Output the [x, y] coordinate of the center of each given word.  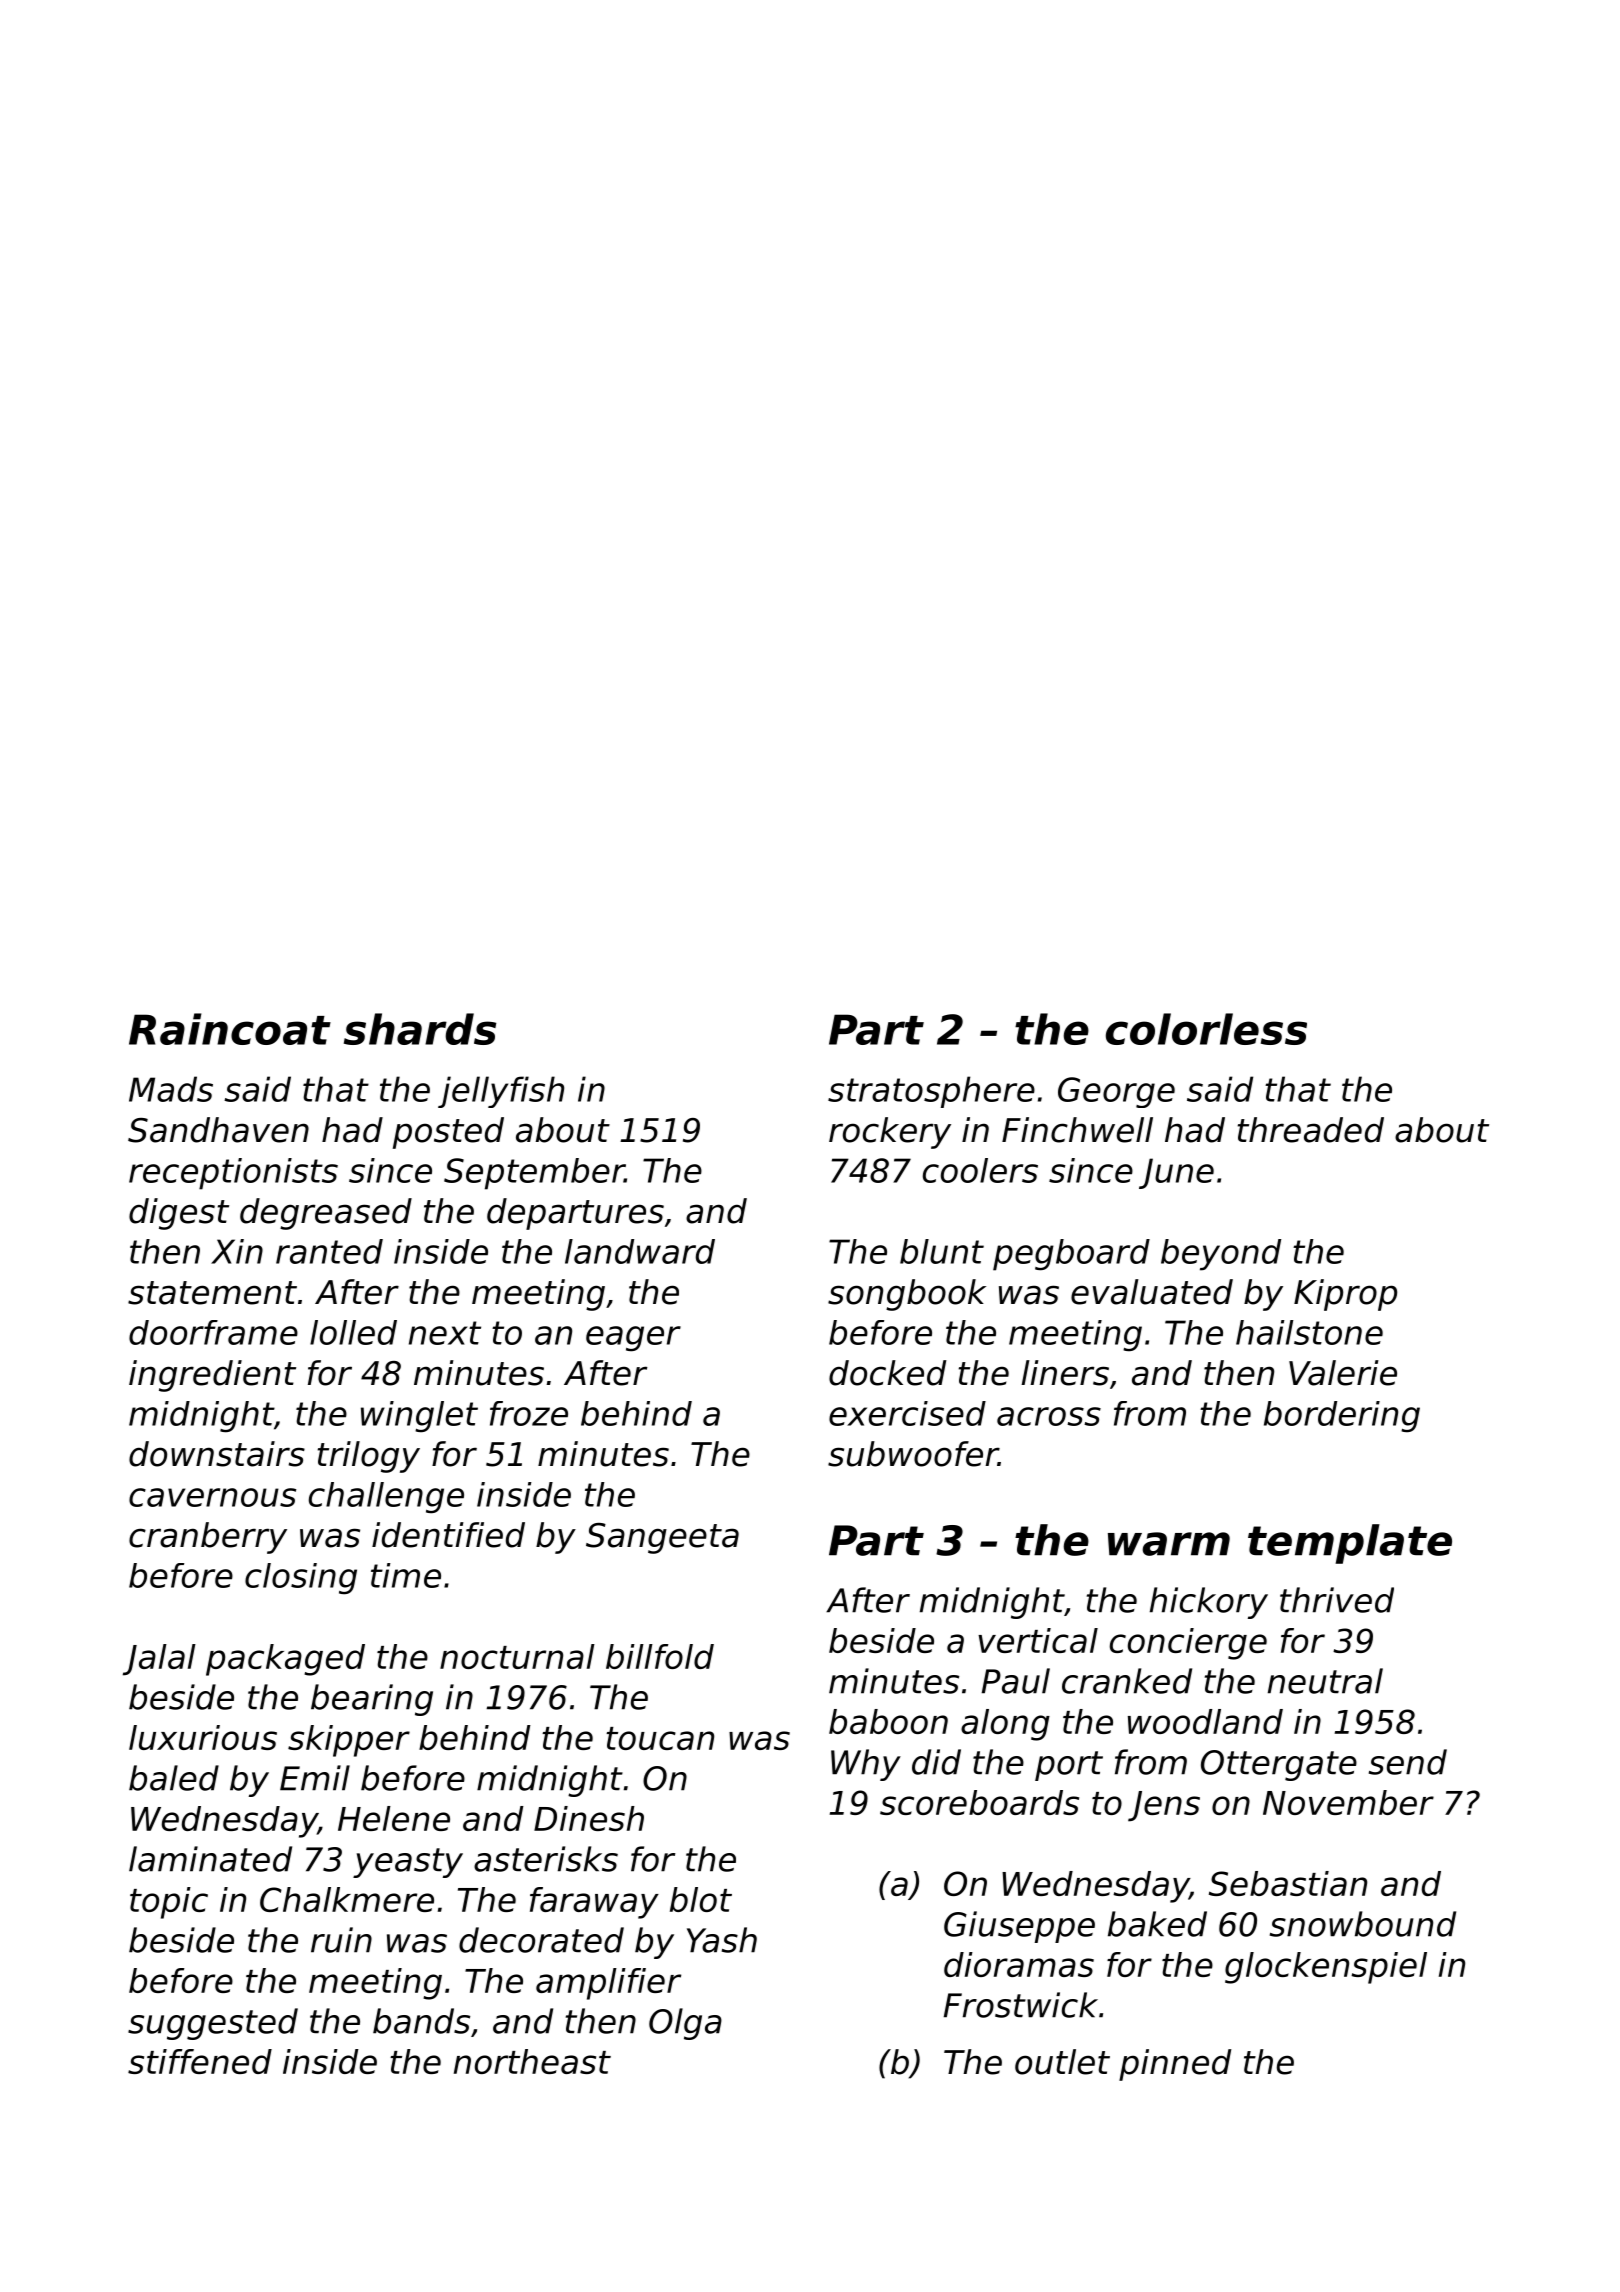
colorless [1206, 1029]
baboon [888, 1721]
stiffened [200, 2061]
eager [633, 1339]
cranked [1127, 1681]
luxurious [203, 1737]
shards [420, 1029]
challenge [386, 1498]
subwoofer [913, 1454]
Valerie [1343, 1373]
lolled [353, 1332]
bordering [1342, 1417]
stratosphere [931, 1092]
